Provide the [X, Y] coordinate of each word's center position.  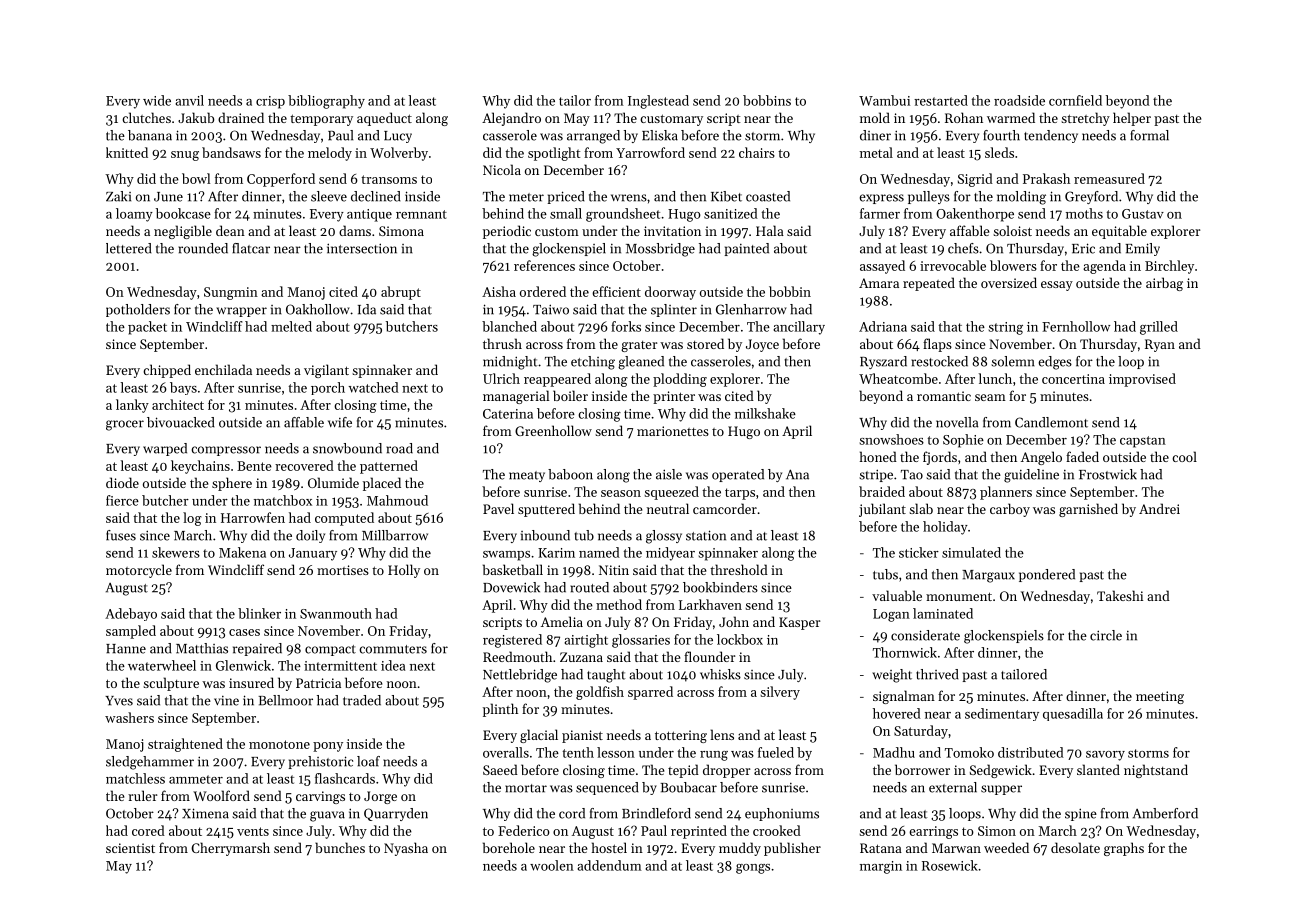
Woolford [221, 795]
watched [374, 387]
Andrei [1159, 508]
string [1006, 328]
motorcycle [139, 571]
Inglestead [658, 102]
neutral [668, 508]
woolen [552, 865]
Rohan [964, 117]
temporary [321, 120]
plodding [680, 380]
